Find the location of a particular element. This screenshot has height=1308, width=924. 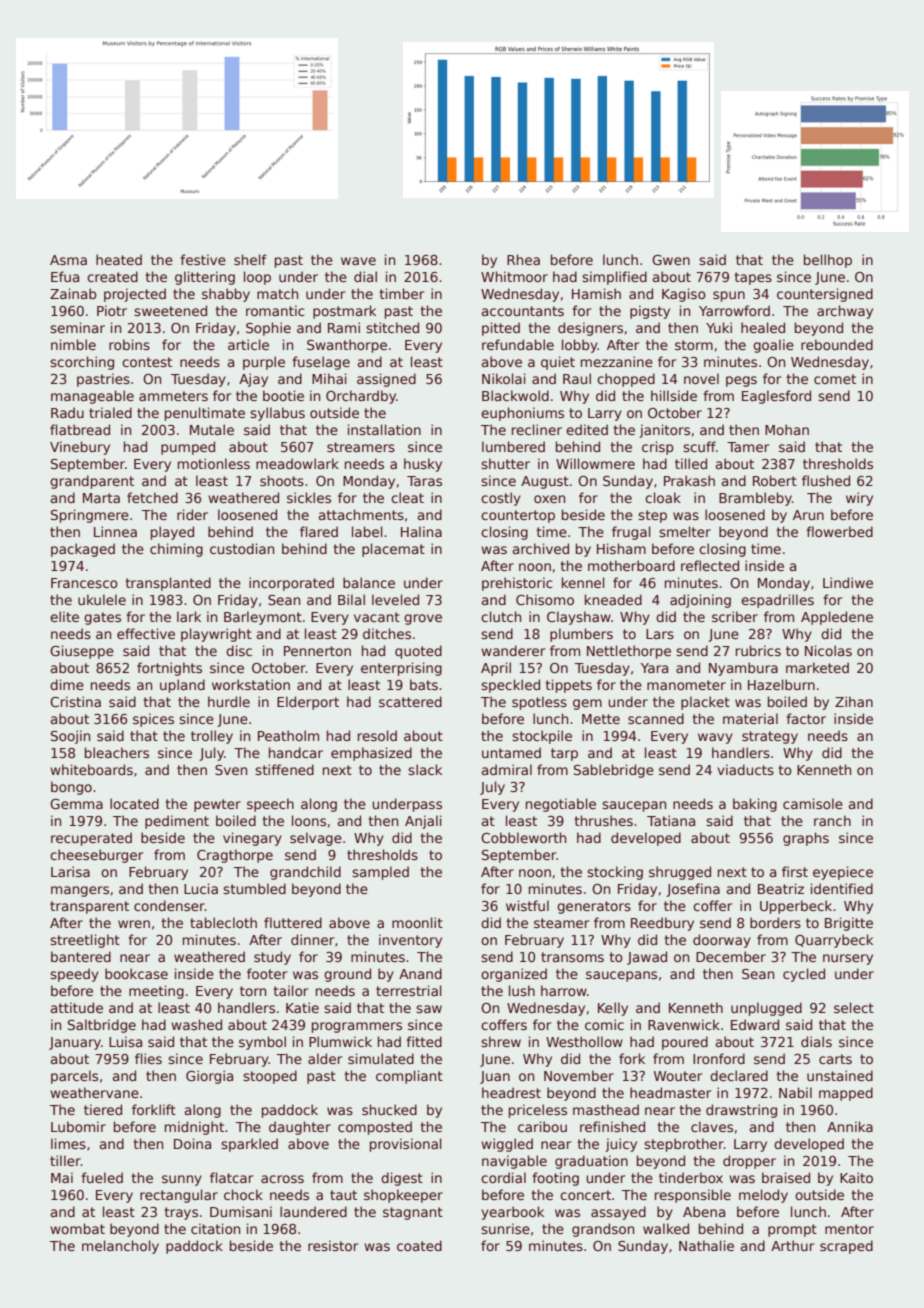

espadrilles is located at coordinates (777, 601).
